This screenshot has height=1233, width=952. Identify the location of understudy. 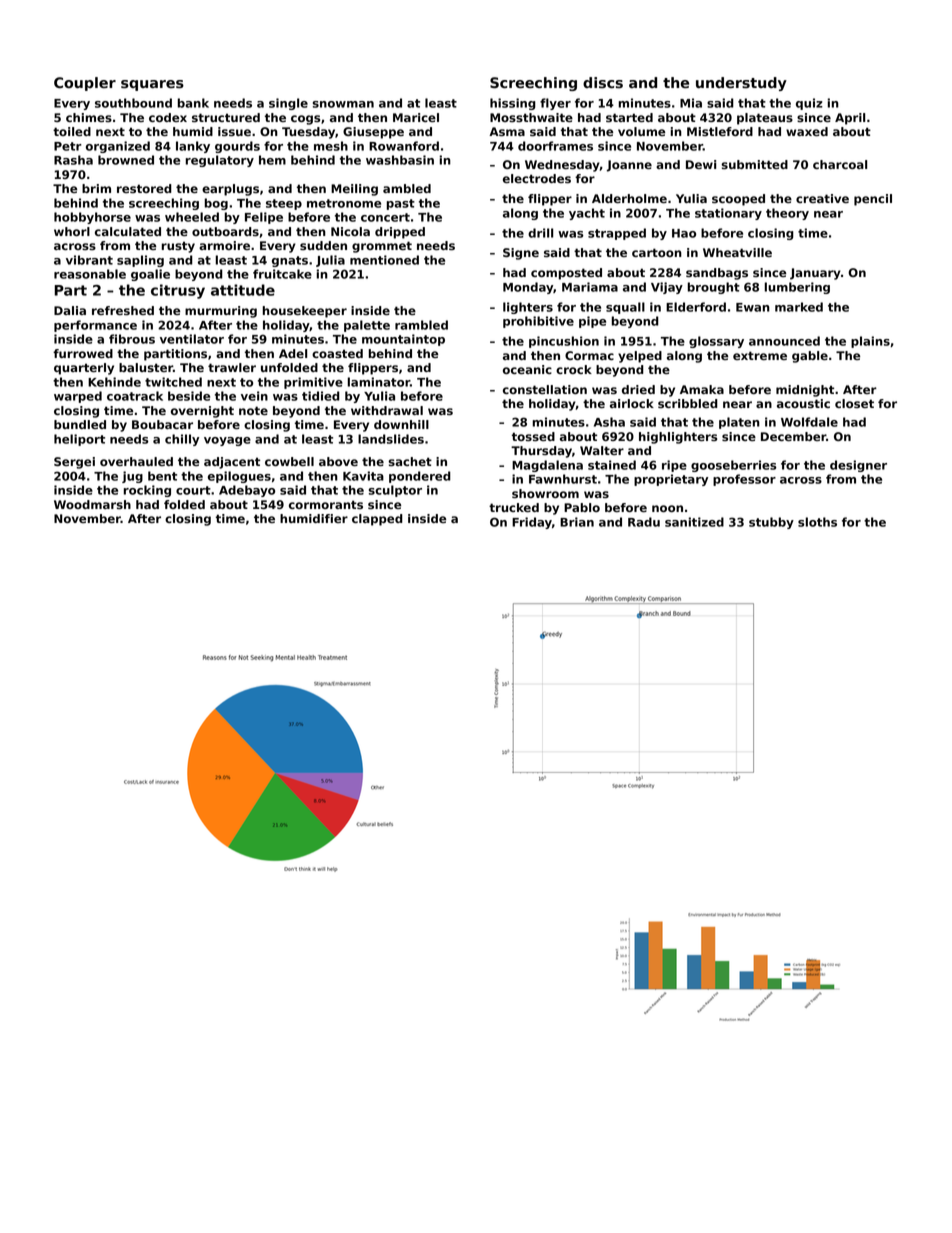
(741, 84).
